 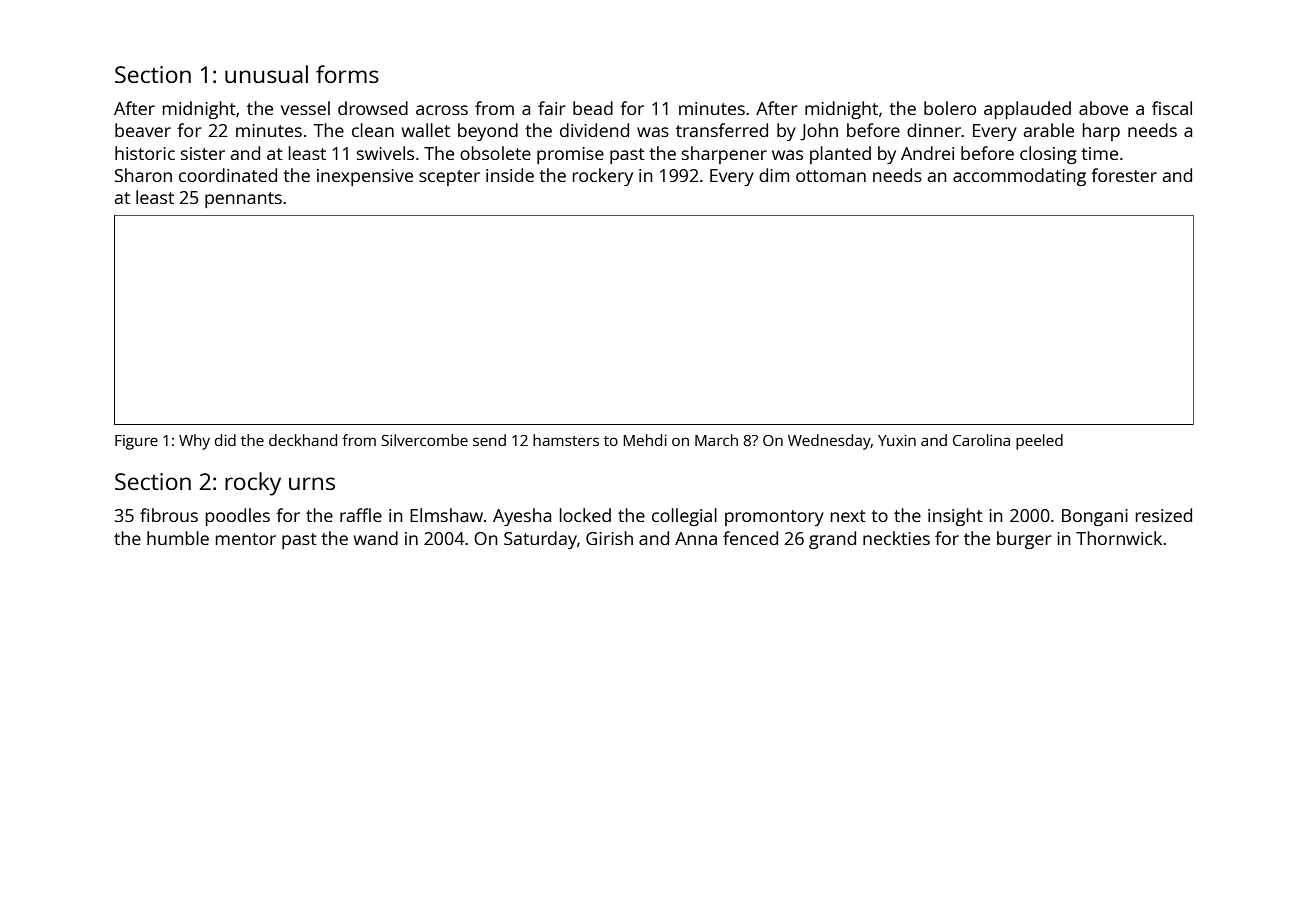 What do you see at coordinates (1019, 177) in the page?
I see `accommodating` at bounding box center [1019, 177].
